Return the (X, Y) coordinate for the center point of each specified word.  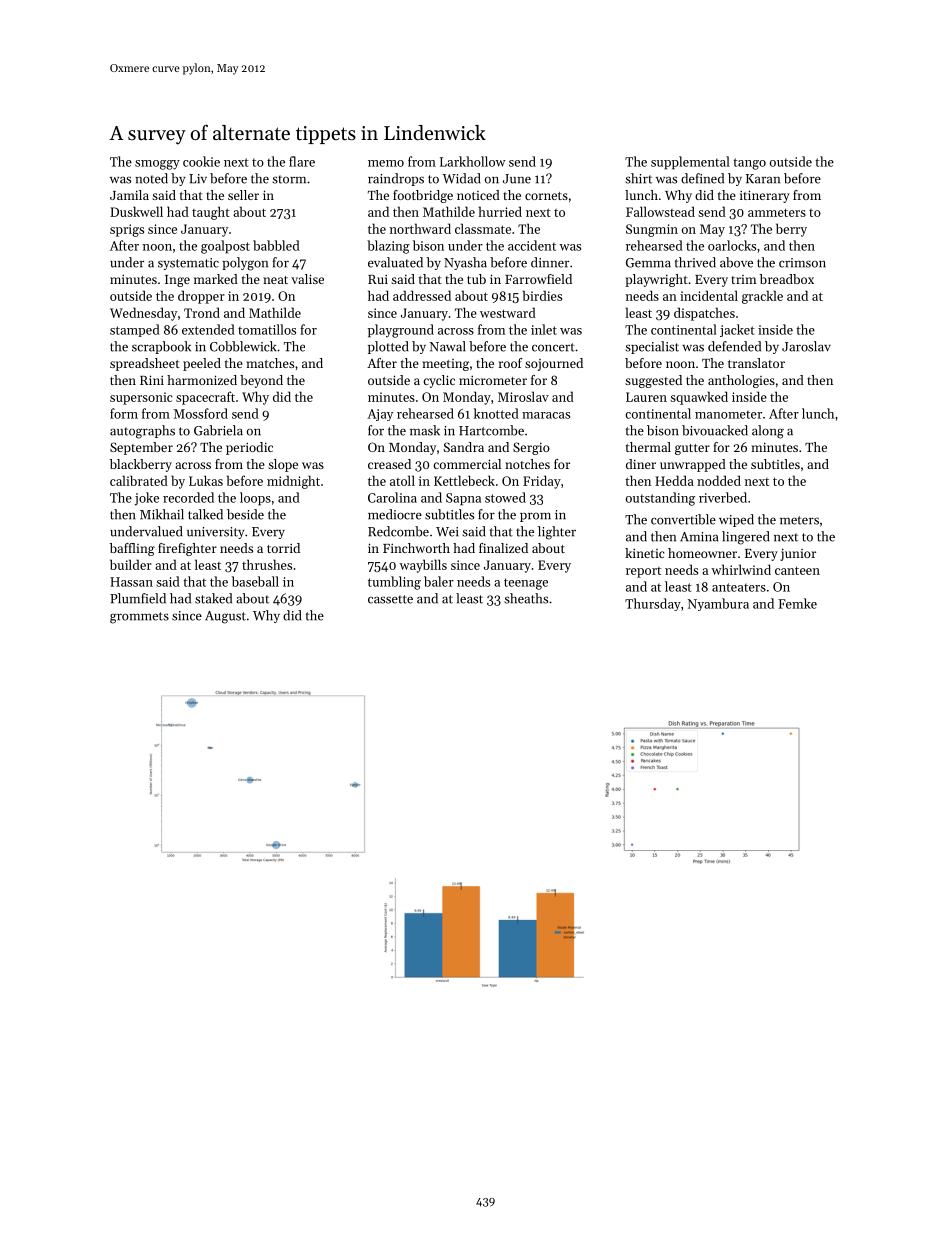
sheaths (526, 598)
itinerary (765, 196)
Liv (198, 179)
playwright (656, 280)
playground (401, 331)
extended (208, 329)
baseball (255, 581)
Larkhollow (473, 161)
